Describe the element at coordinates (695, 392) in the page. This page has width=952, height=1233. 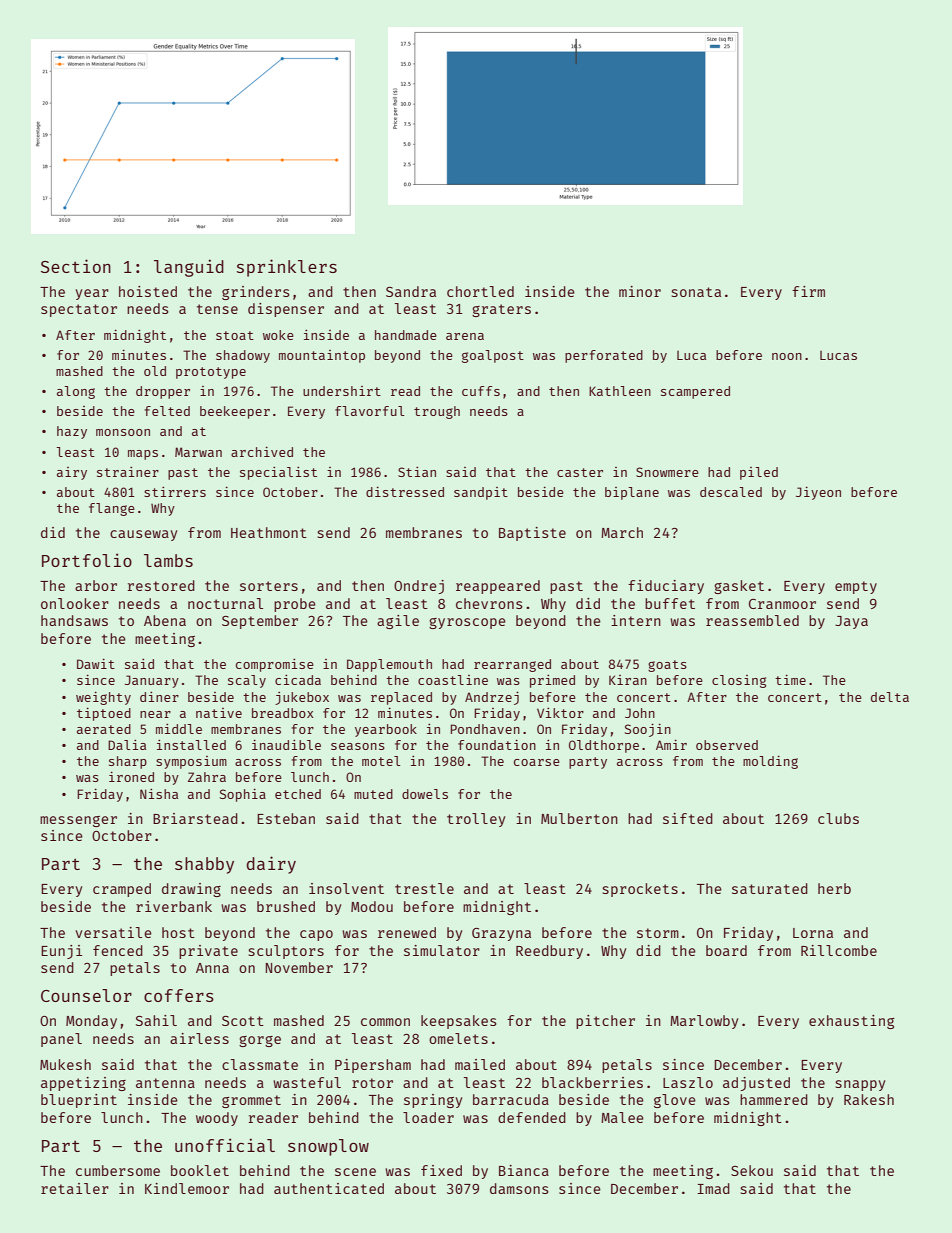
I see `scampered` at that location.
